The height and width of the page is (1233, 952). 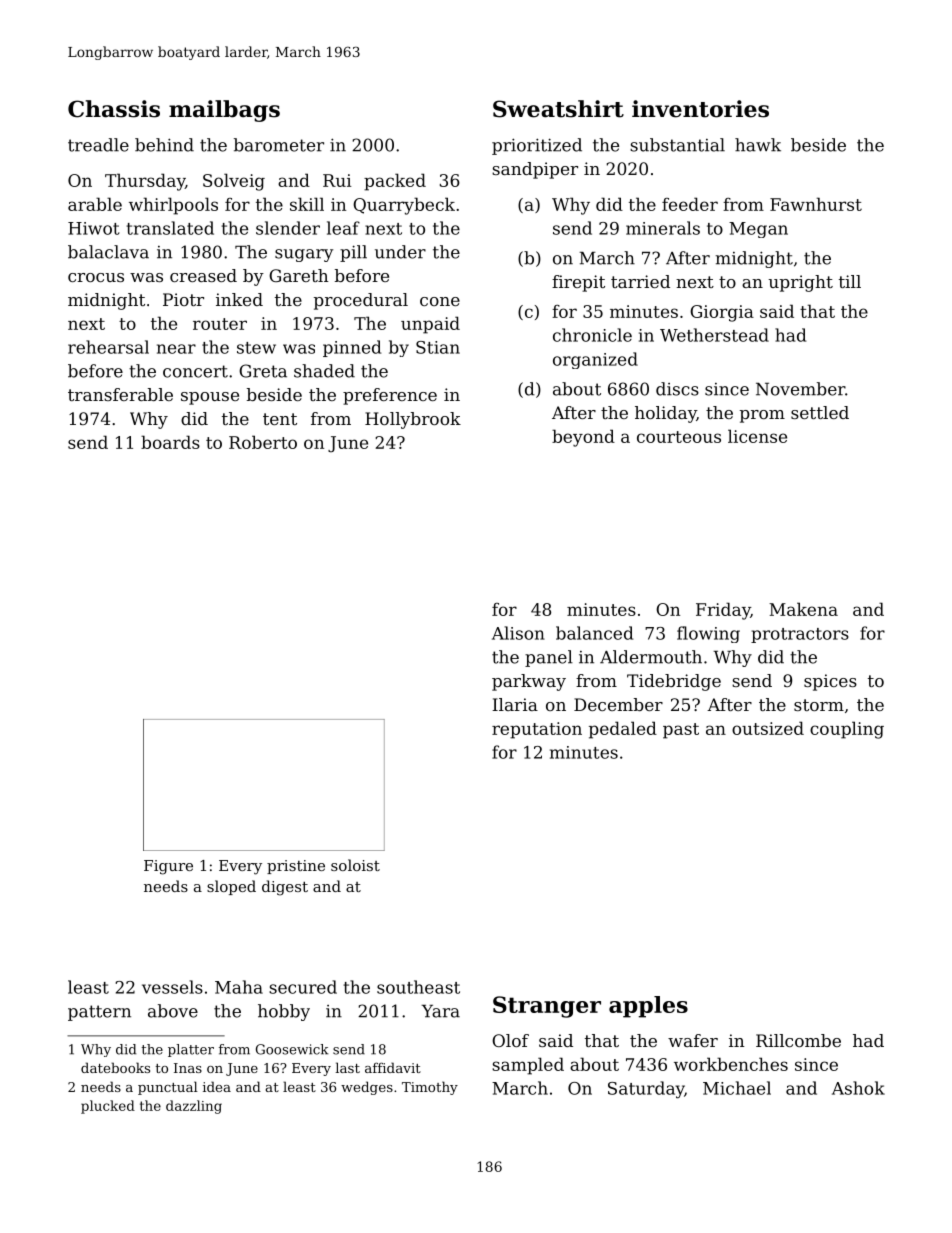 What do you see at coordinates (578, 283) in the page?
I see `firepit` at bounding box center [578, 283].
